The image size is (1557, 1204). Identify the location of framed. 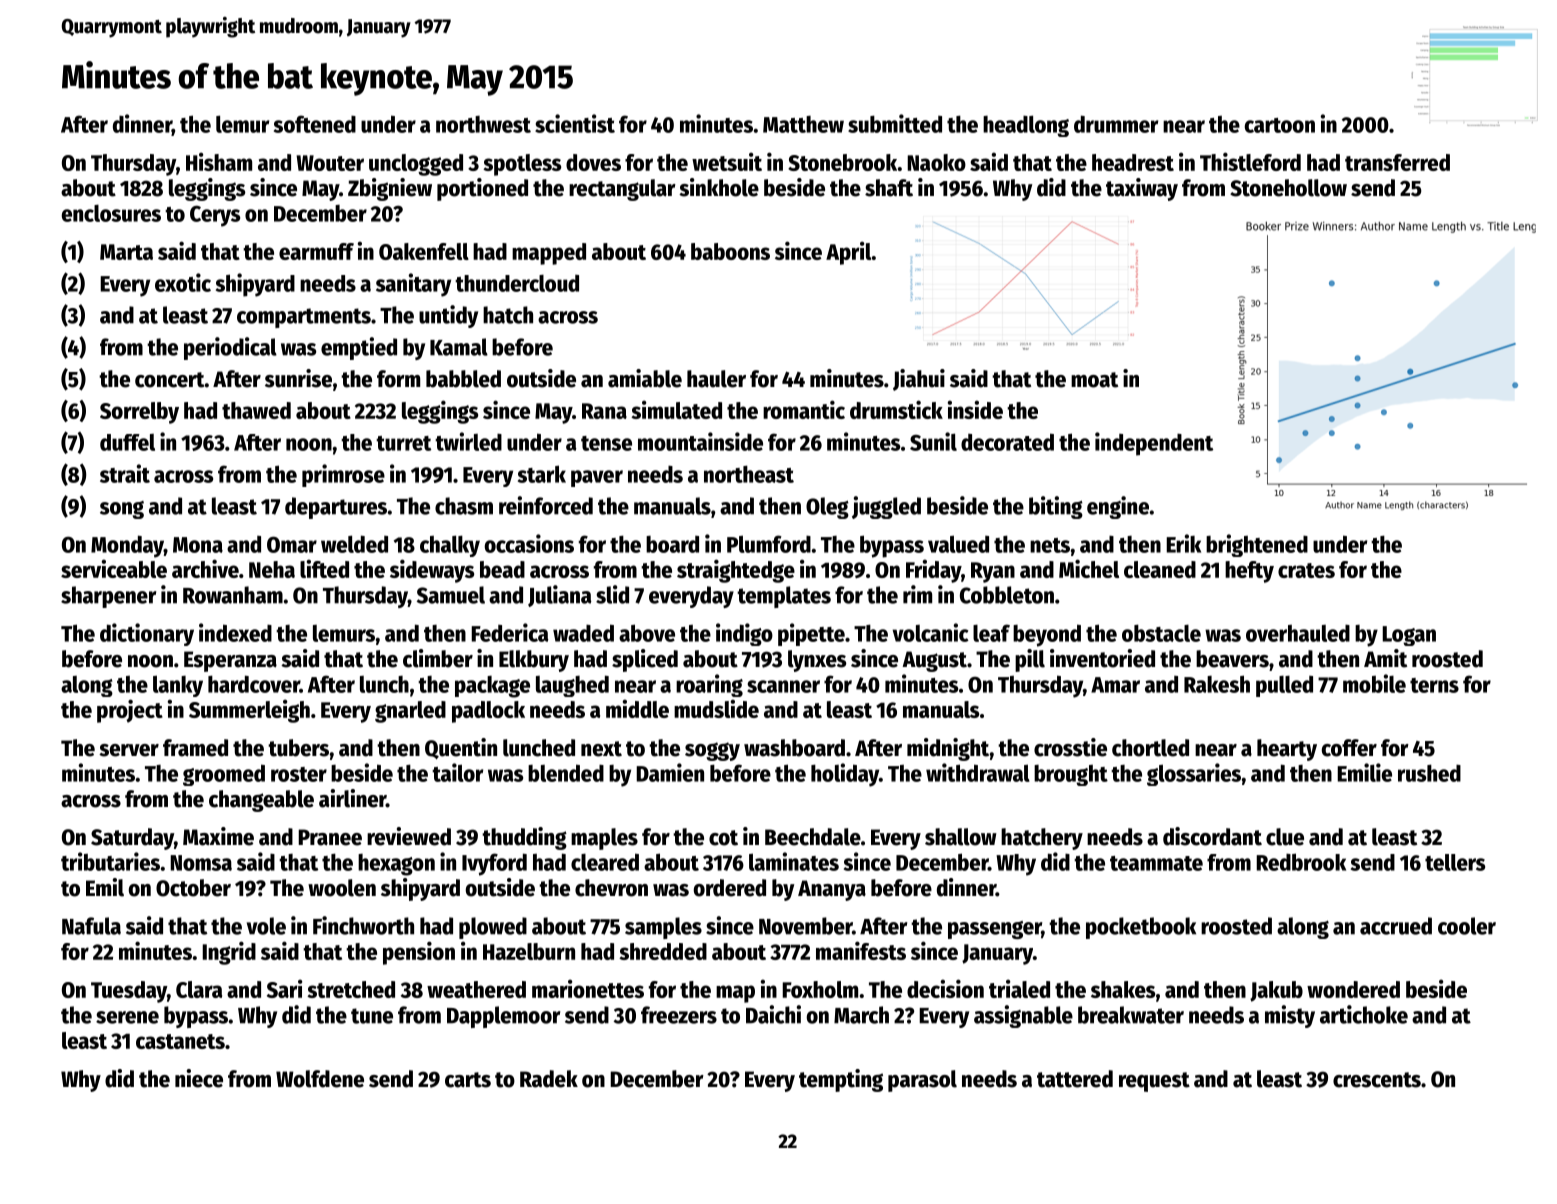
(195, 748).
